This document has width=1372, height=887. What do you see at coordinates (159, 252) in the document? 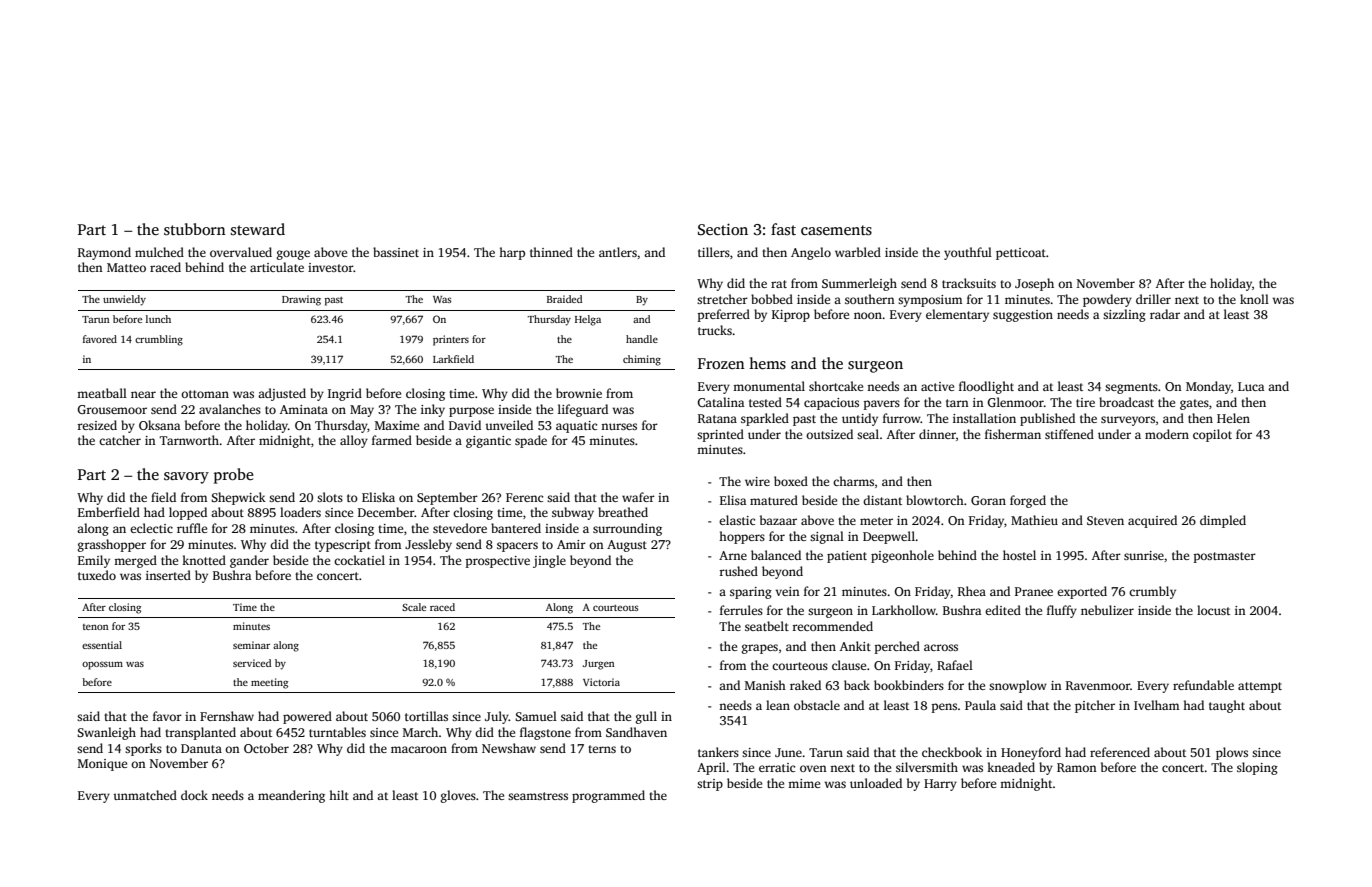
I see `mulched` at bounding box center [159, 252].
